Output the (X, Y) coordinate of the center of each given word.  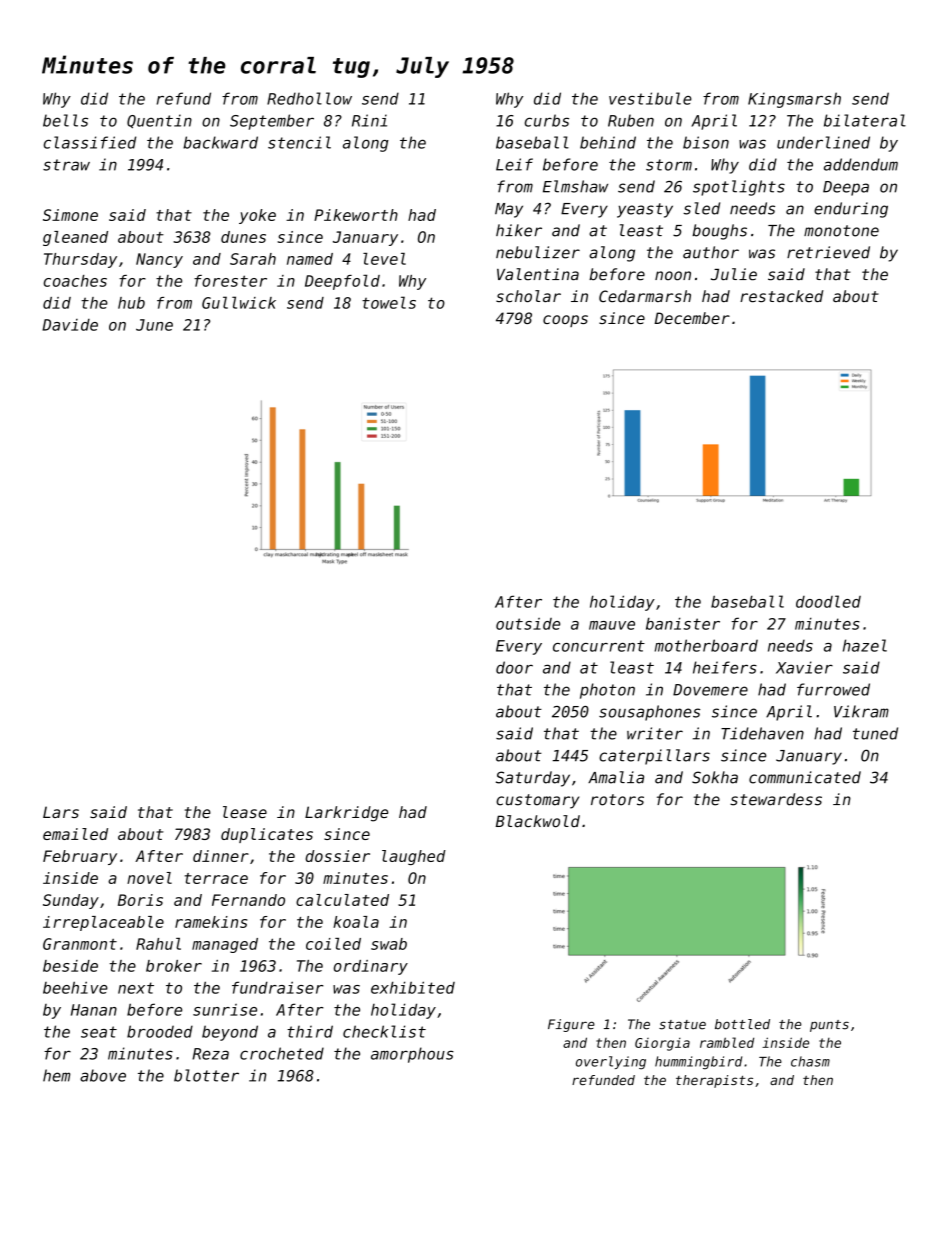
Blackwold (538, 821)
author (711, 252)
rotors (617, 800)
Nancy (159, 260)
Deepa (846, 188)
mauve (612, 625)
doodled (828, 601)
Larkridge (346, 814)
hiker (519, 230)
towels (389, 302)
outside (528, 624)
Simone (70, 215)
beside (70, 966)
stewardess (776, 799)
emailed (75, 834)
